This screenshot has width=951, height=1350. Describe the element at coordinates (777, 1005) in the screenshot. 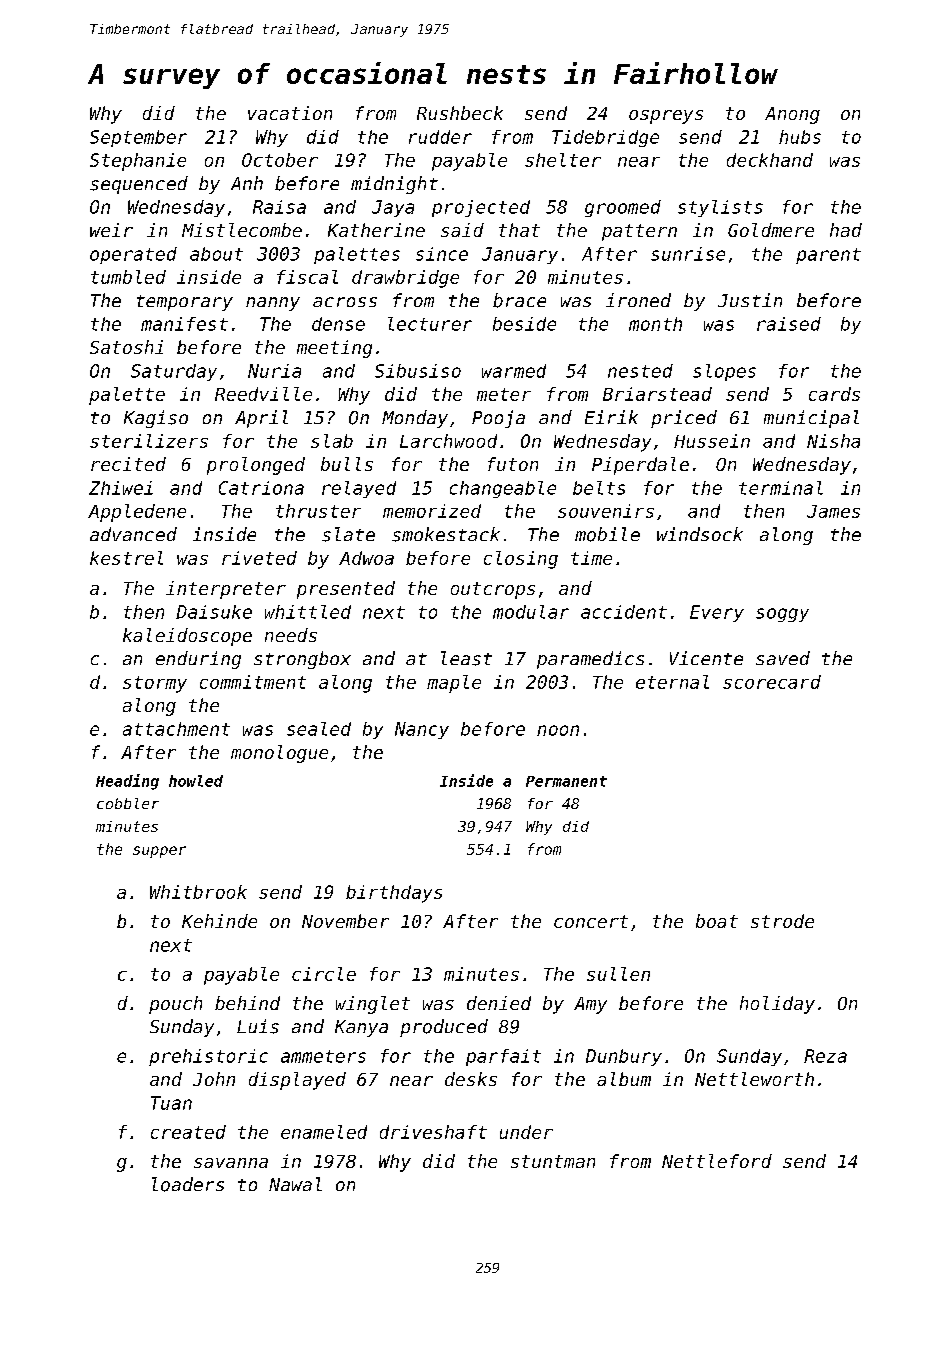

I see `holiday` at that location.
